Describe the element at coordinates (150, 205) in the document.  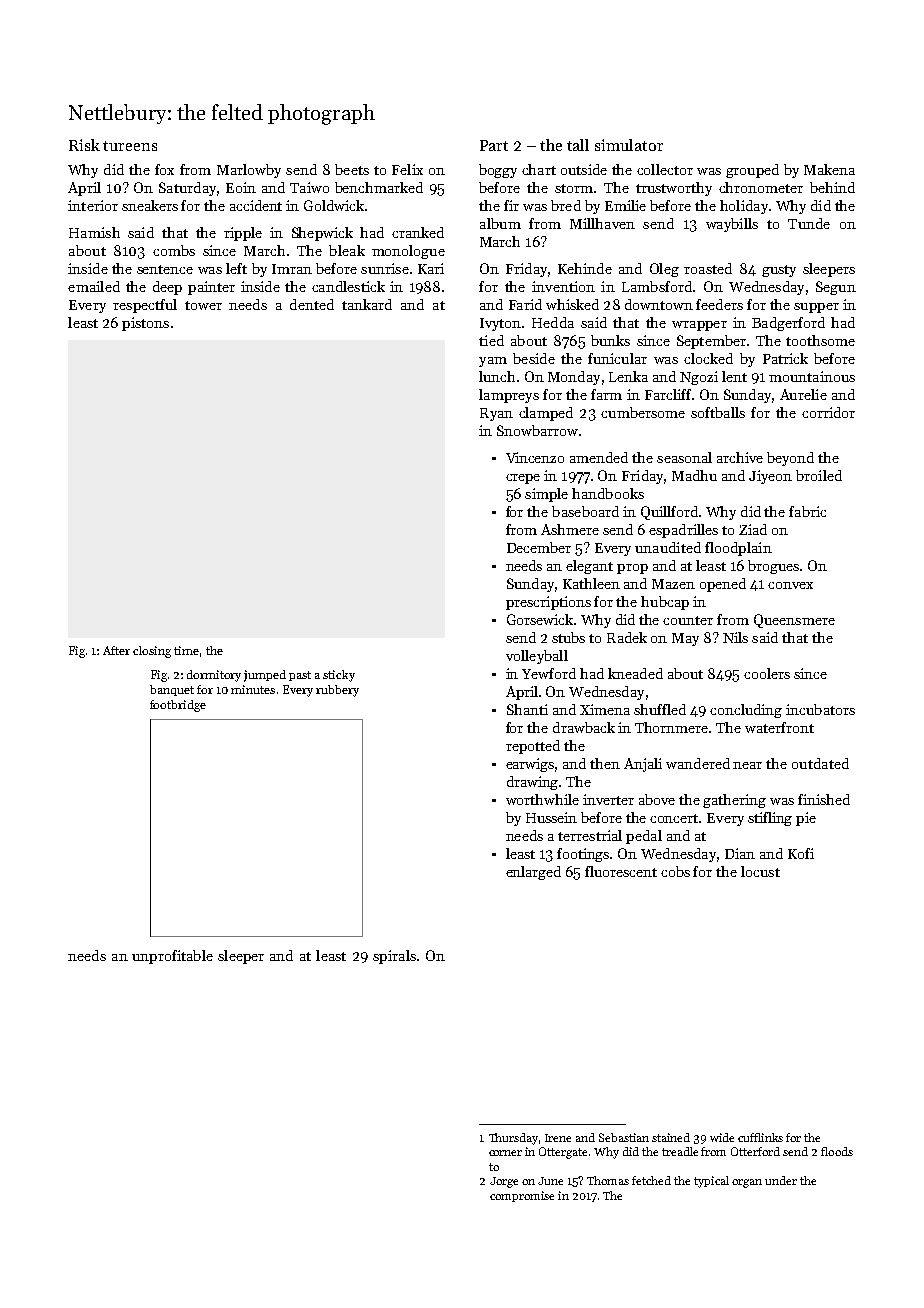
I see `sneakers` at that location.
